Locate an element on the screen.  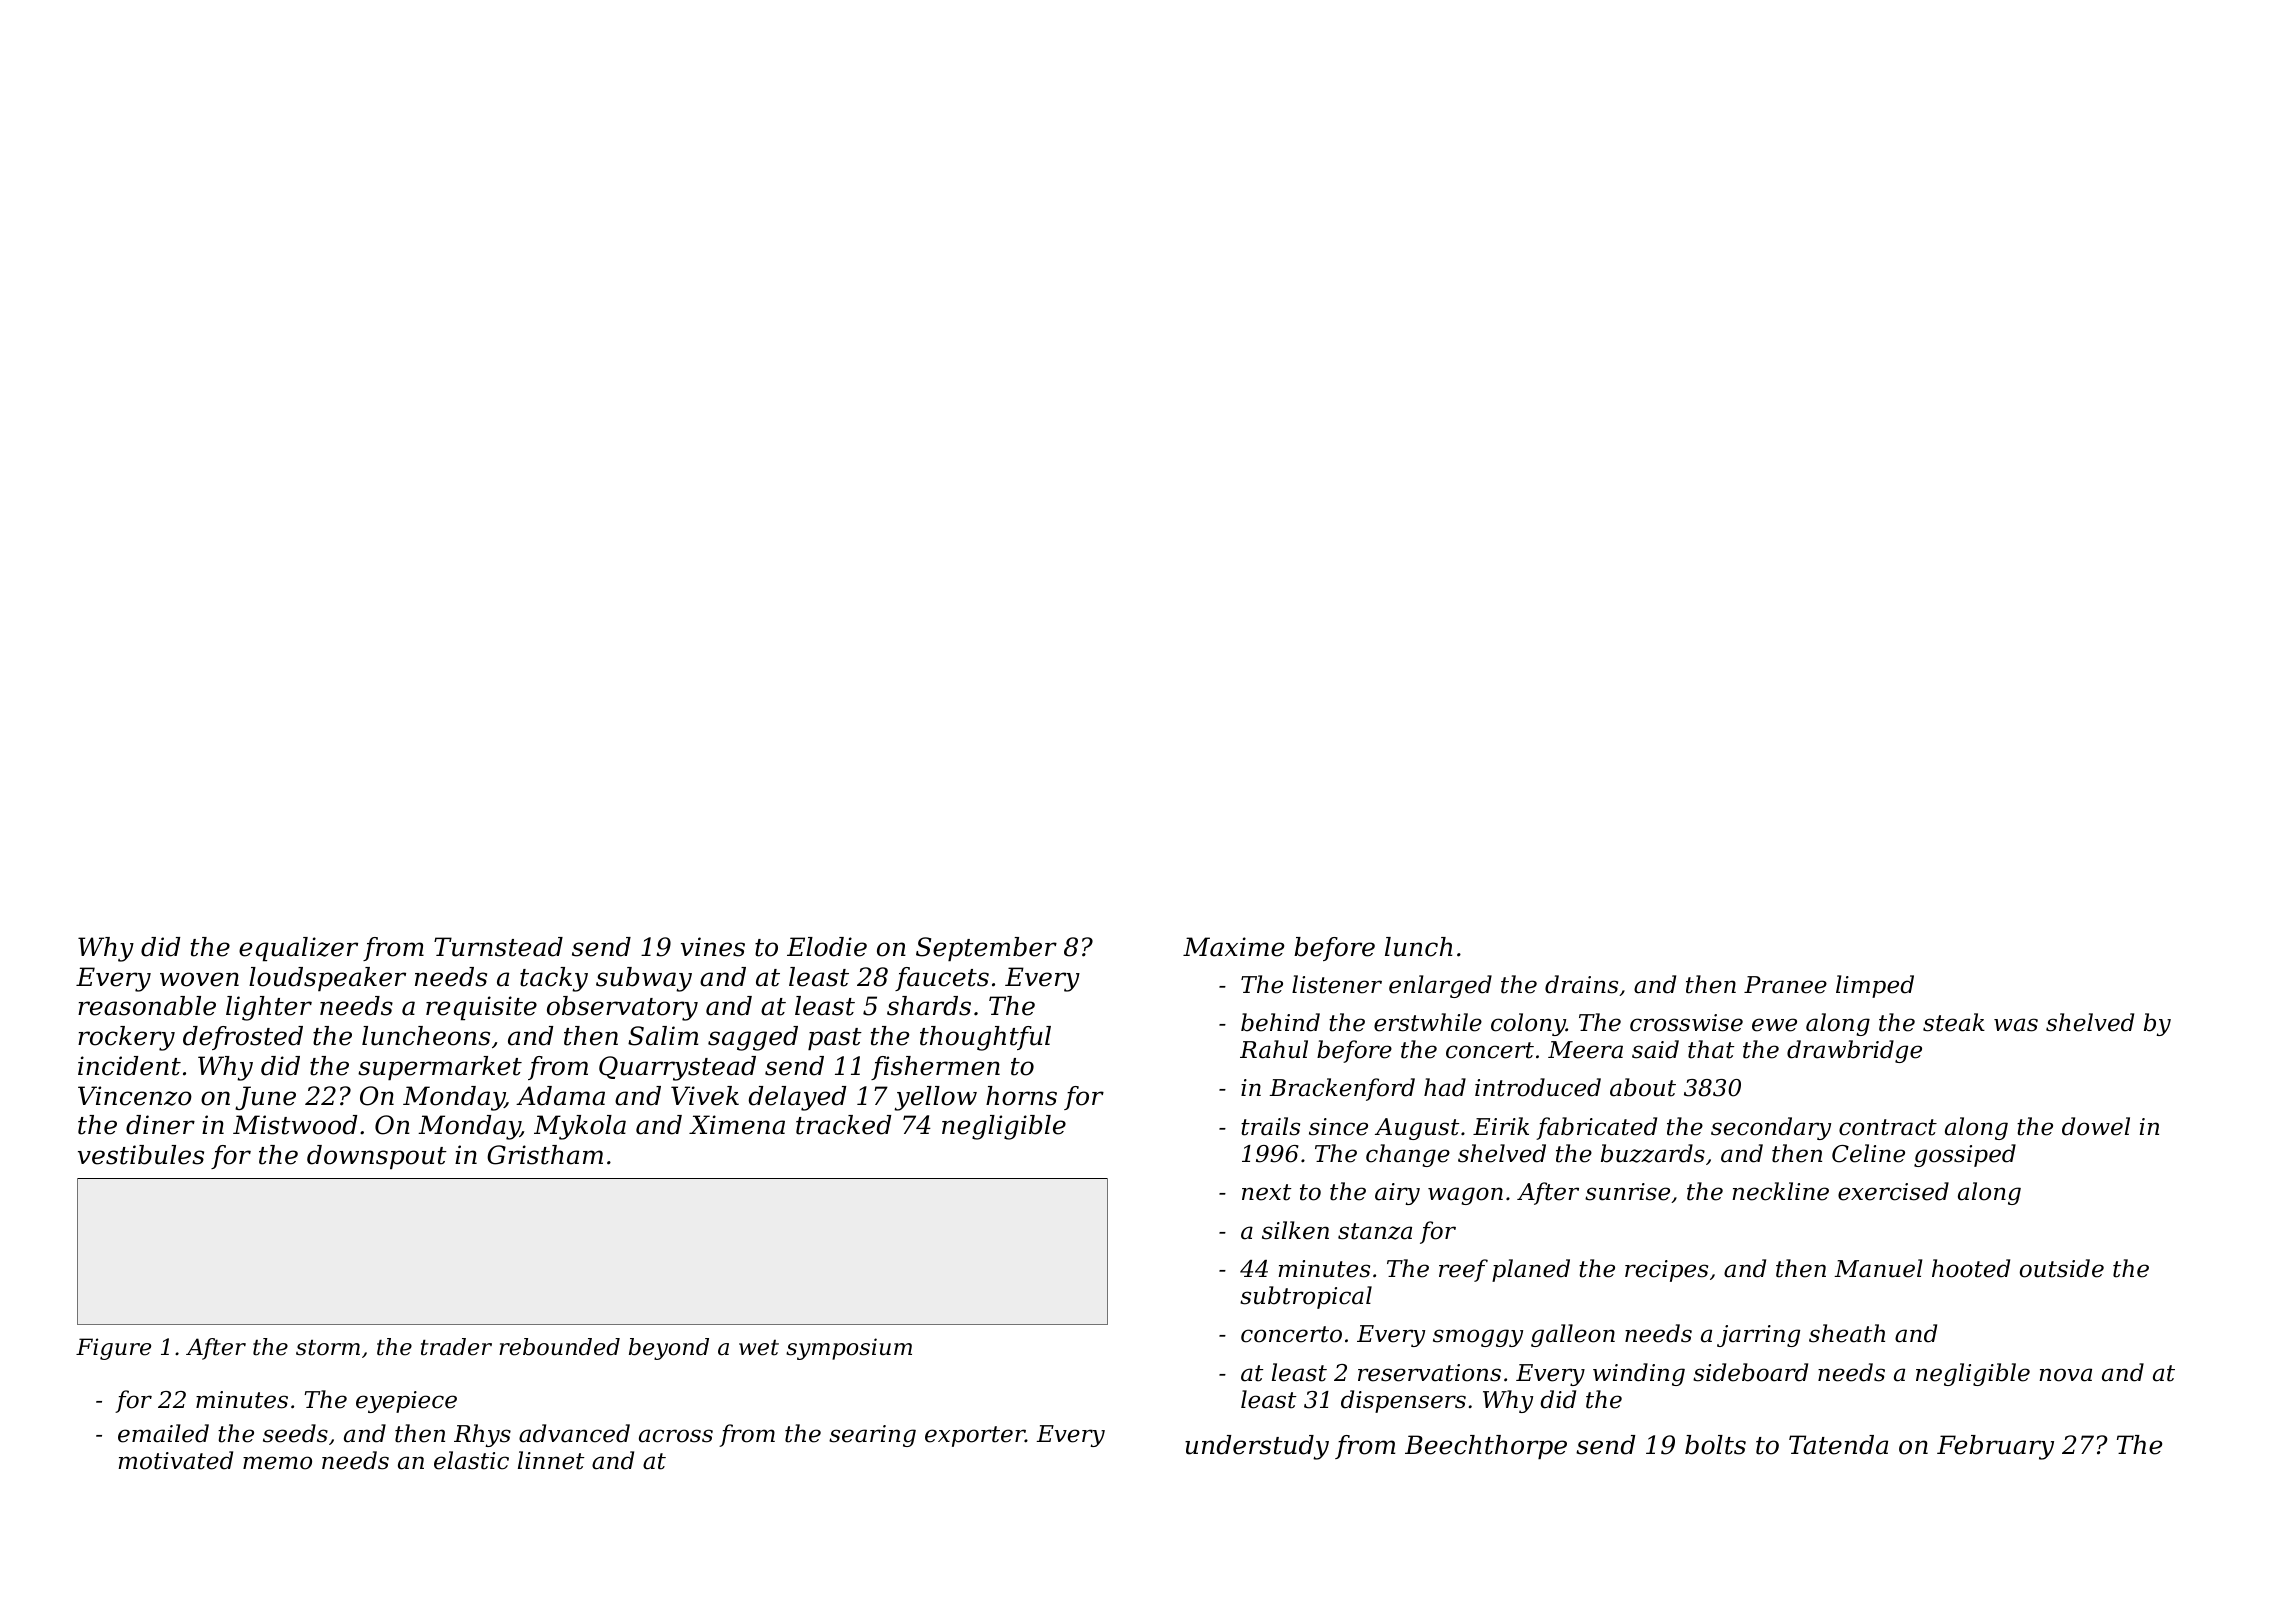
was is located at coordinates (2016, 1025).
